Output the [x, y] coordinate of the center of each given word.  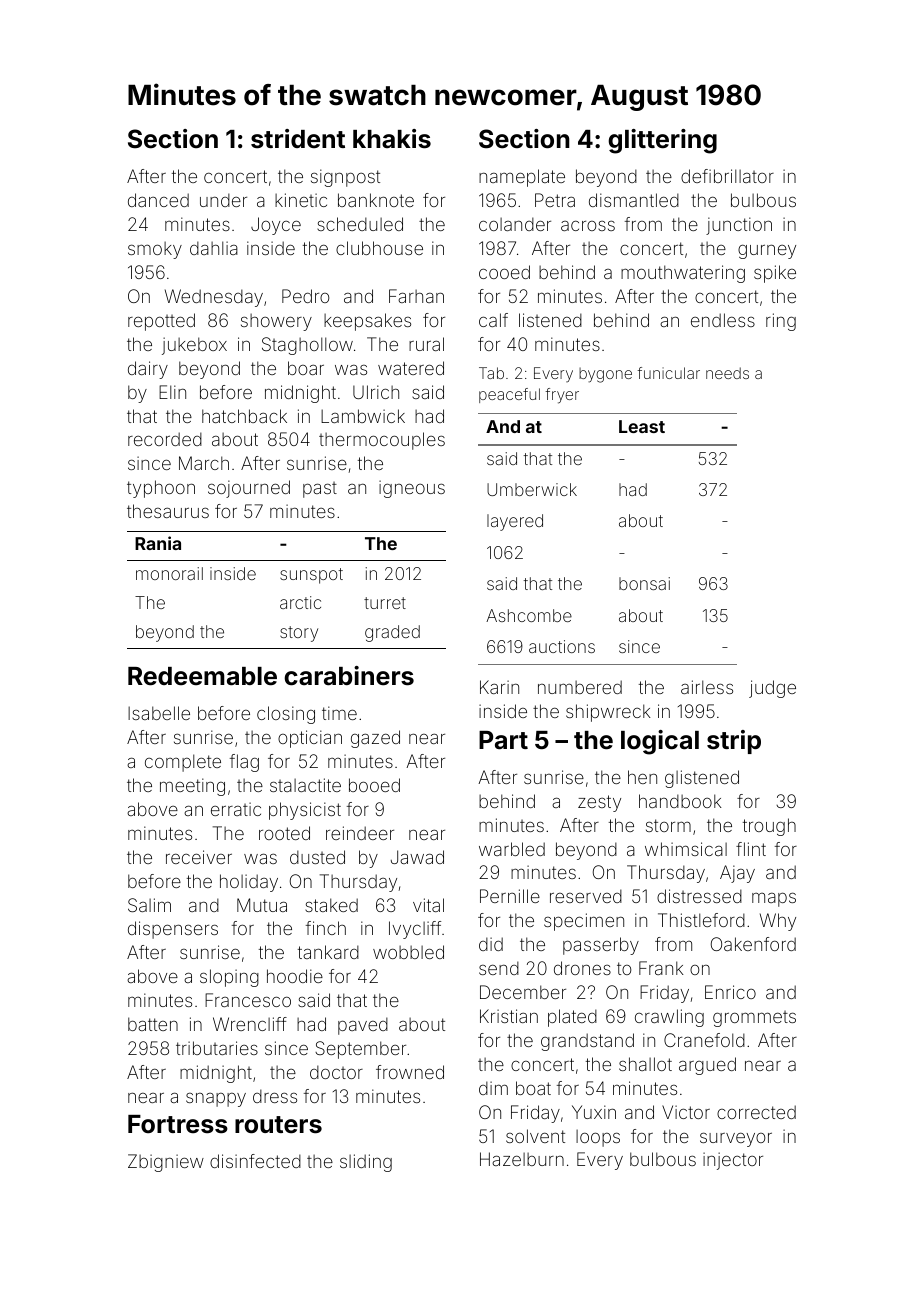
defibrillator [727, 176]
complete [183, 763]
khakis [392, 139]
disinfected [255, 1161]
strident [298, 139]
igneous [412, 489]
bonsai [644, 583]
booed [374, 785]
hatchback [244, 416]
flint [751, 849]
